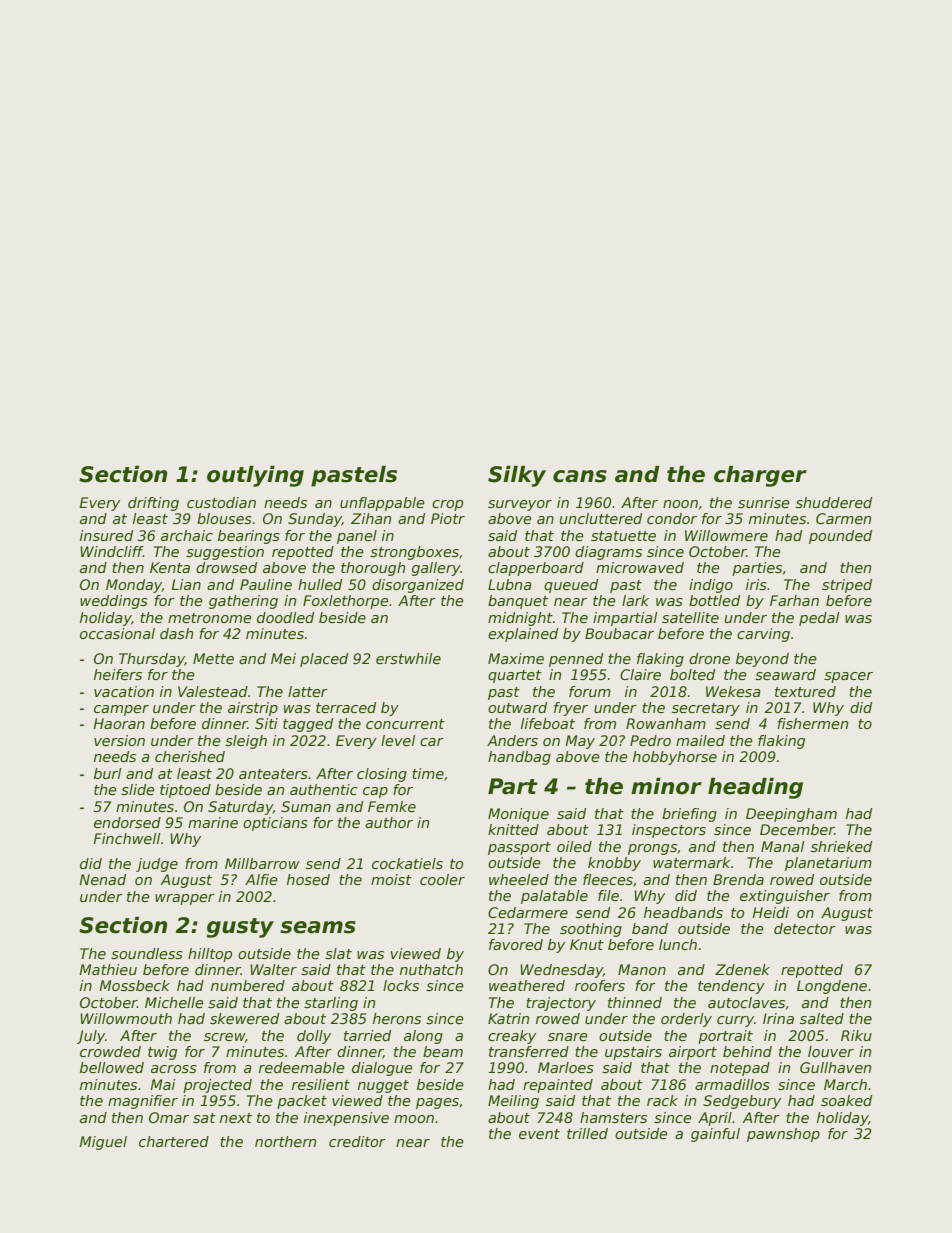 This image has width=952, height=1233. Describe the element at coordinates (747, 1051) in the image. I see `behind` at that location.
